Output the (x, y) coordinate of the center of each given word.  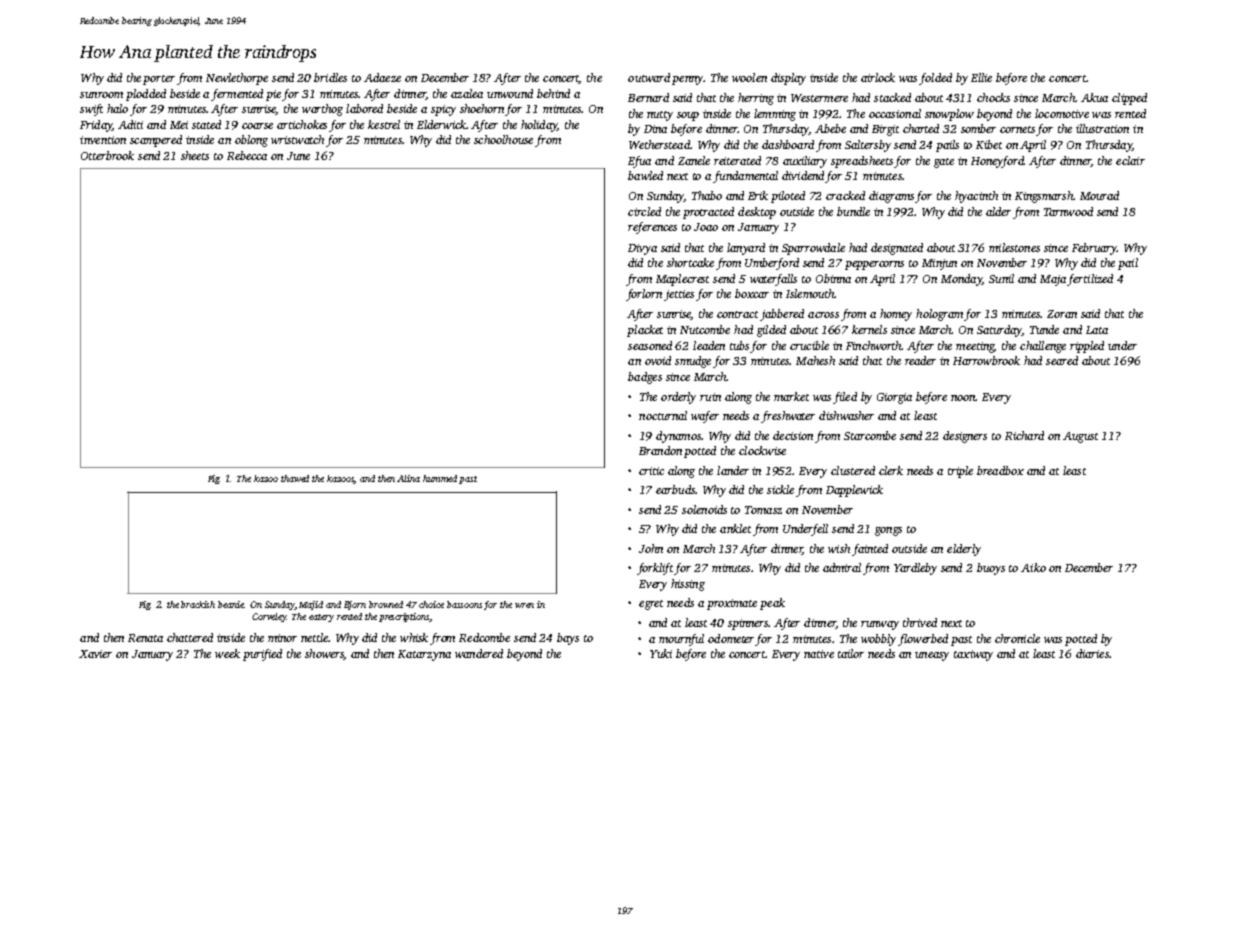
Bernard (648, 97)
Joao (706, 227)
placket (645, 331)
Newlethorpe (237, 79)
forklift (656, 569)
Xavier (95, 654)
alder (998, 211)
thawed (295, 478)
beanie (231, 604)
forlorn (644, 295)
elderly (964, 550)
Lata (1097, 330)
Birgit (885, 130)
